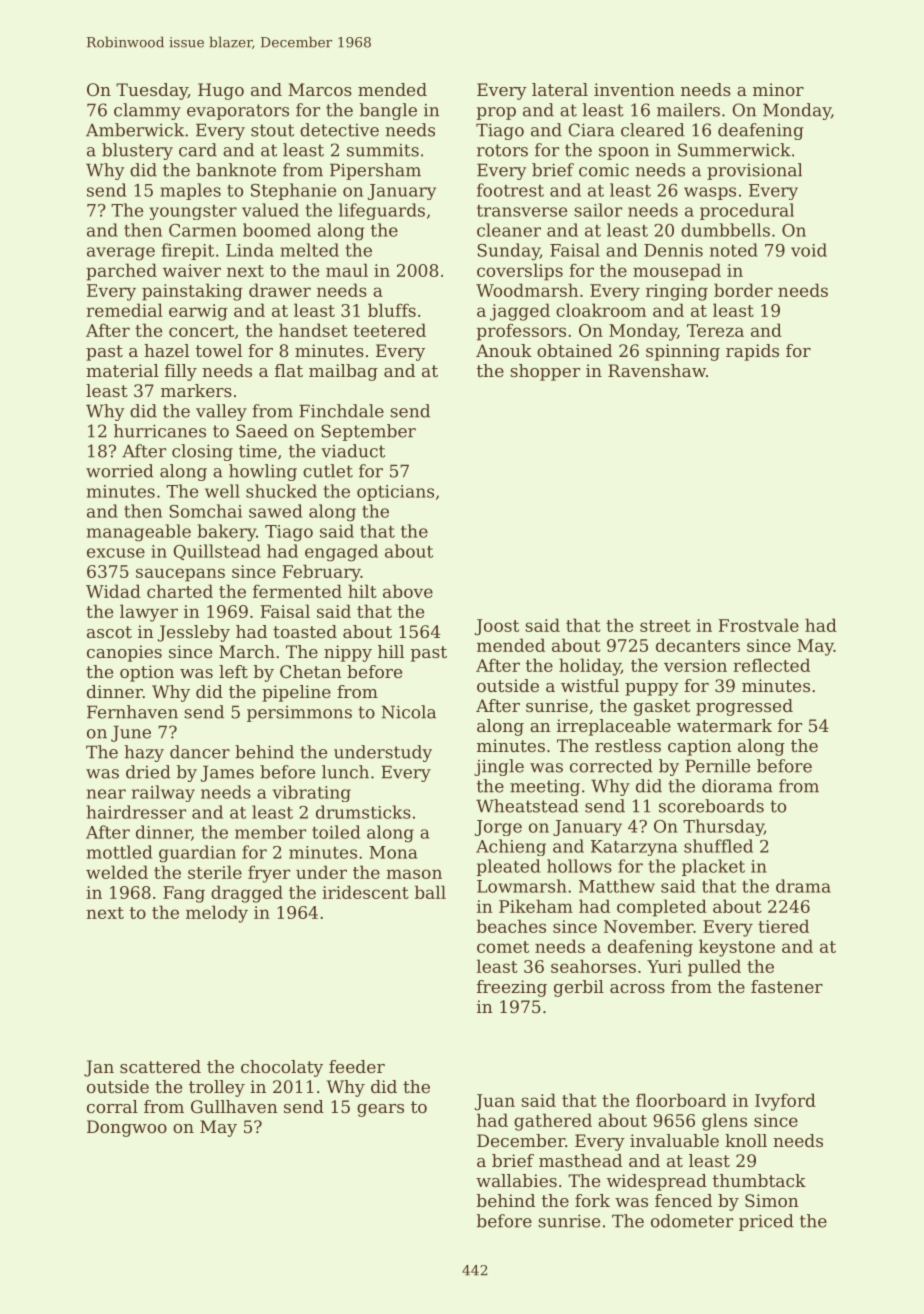  I want to click on lifeguards, so click(382, 211).
